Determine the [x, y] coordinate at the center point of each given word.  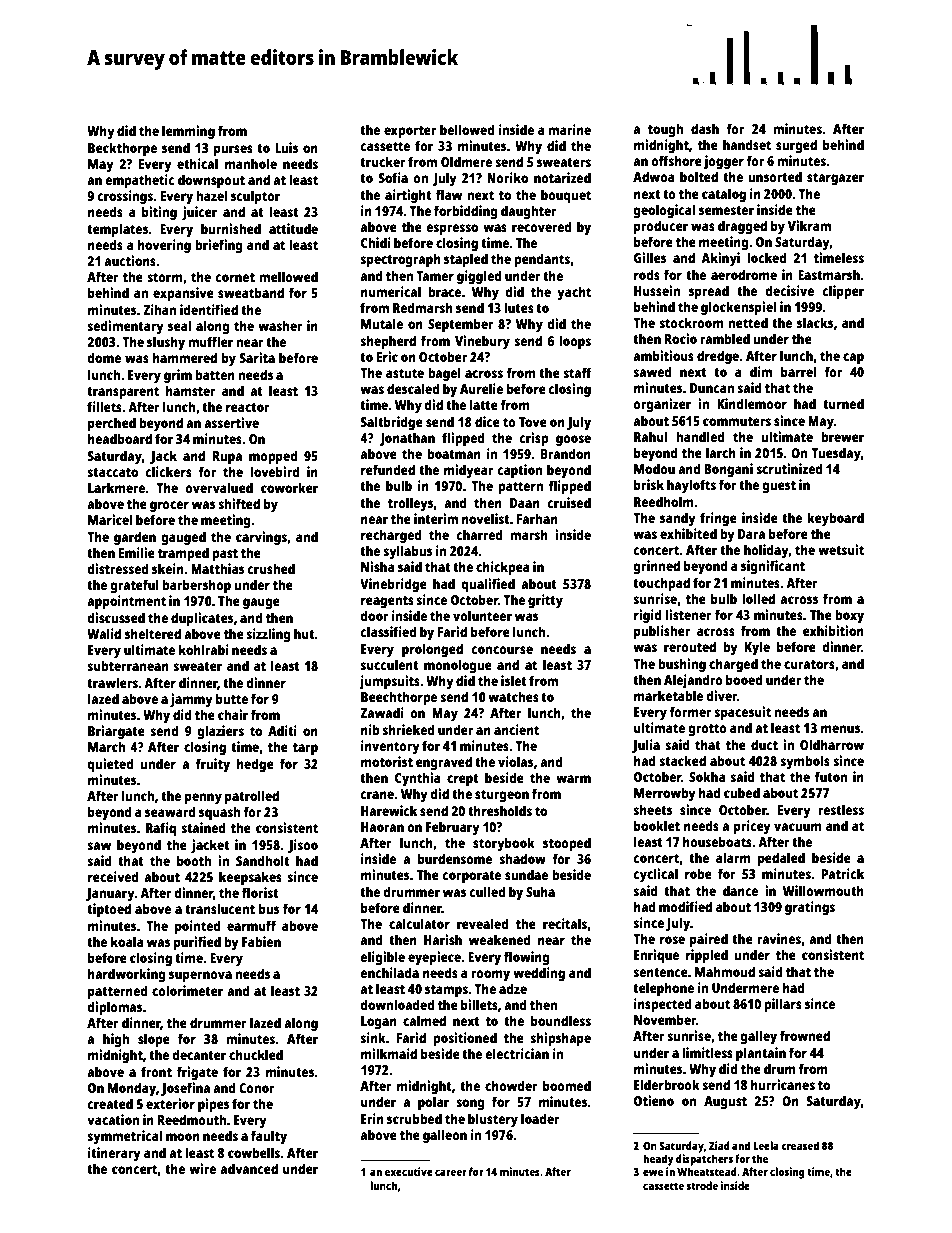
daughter [529, 212]
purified [197, 943]
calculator [419, 923]
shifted [239, 503]
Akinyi [720, 259]
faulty [269, 1137]
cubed [742, 792]
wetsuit [841, 549]
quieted [110, 765]
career [451, 1173]
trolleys [410, 504]
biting [159, 213]
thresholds [500, 810]
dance [740, 890]
